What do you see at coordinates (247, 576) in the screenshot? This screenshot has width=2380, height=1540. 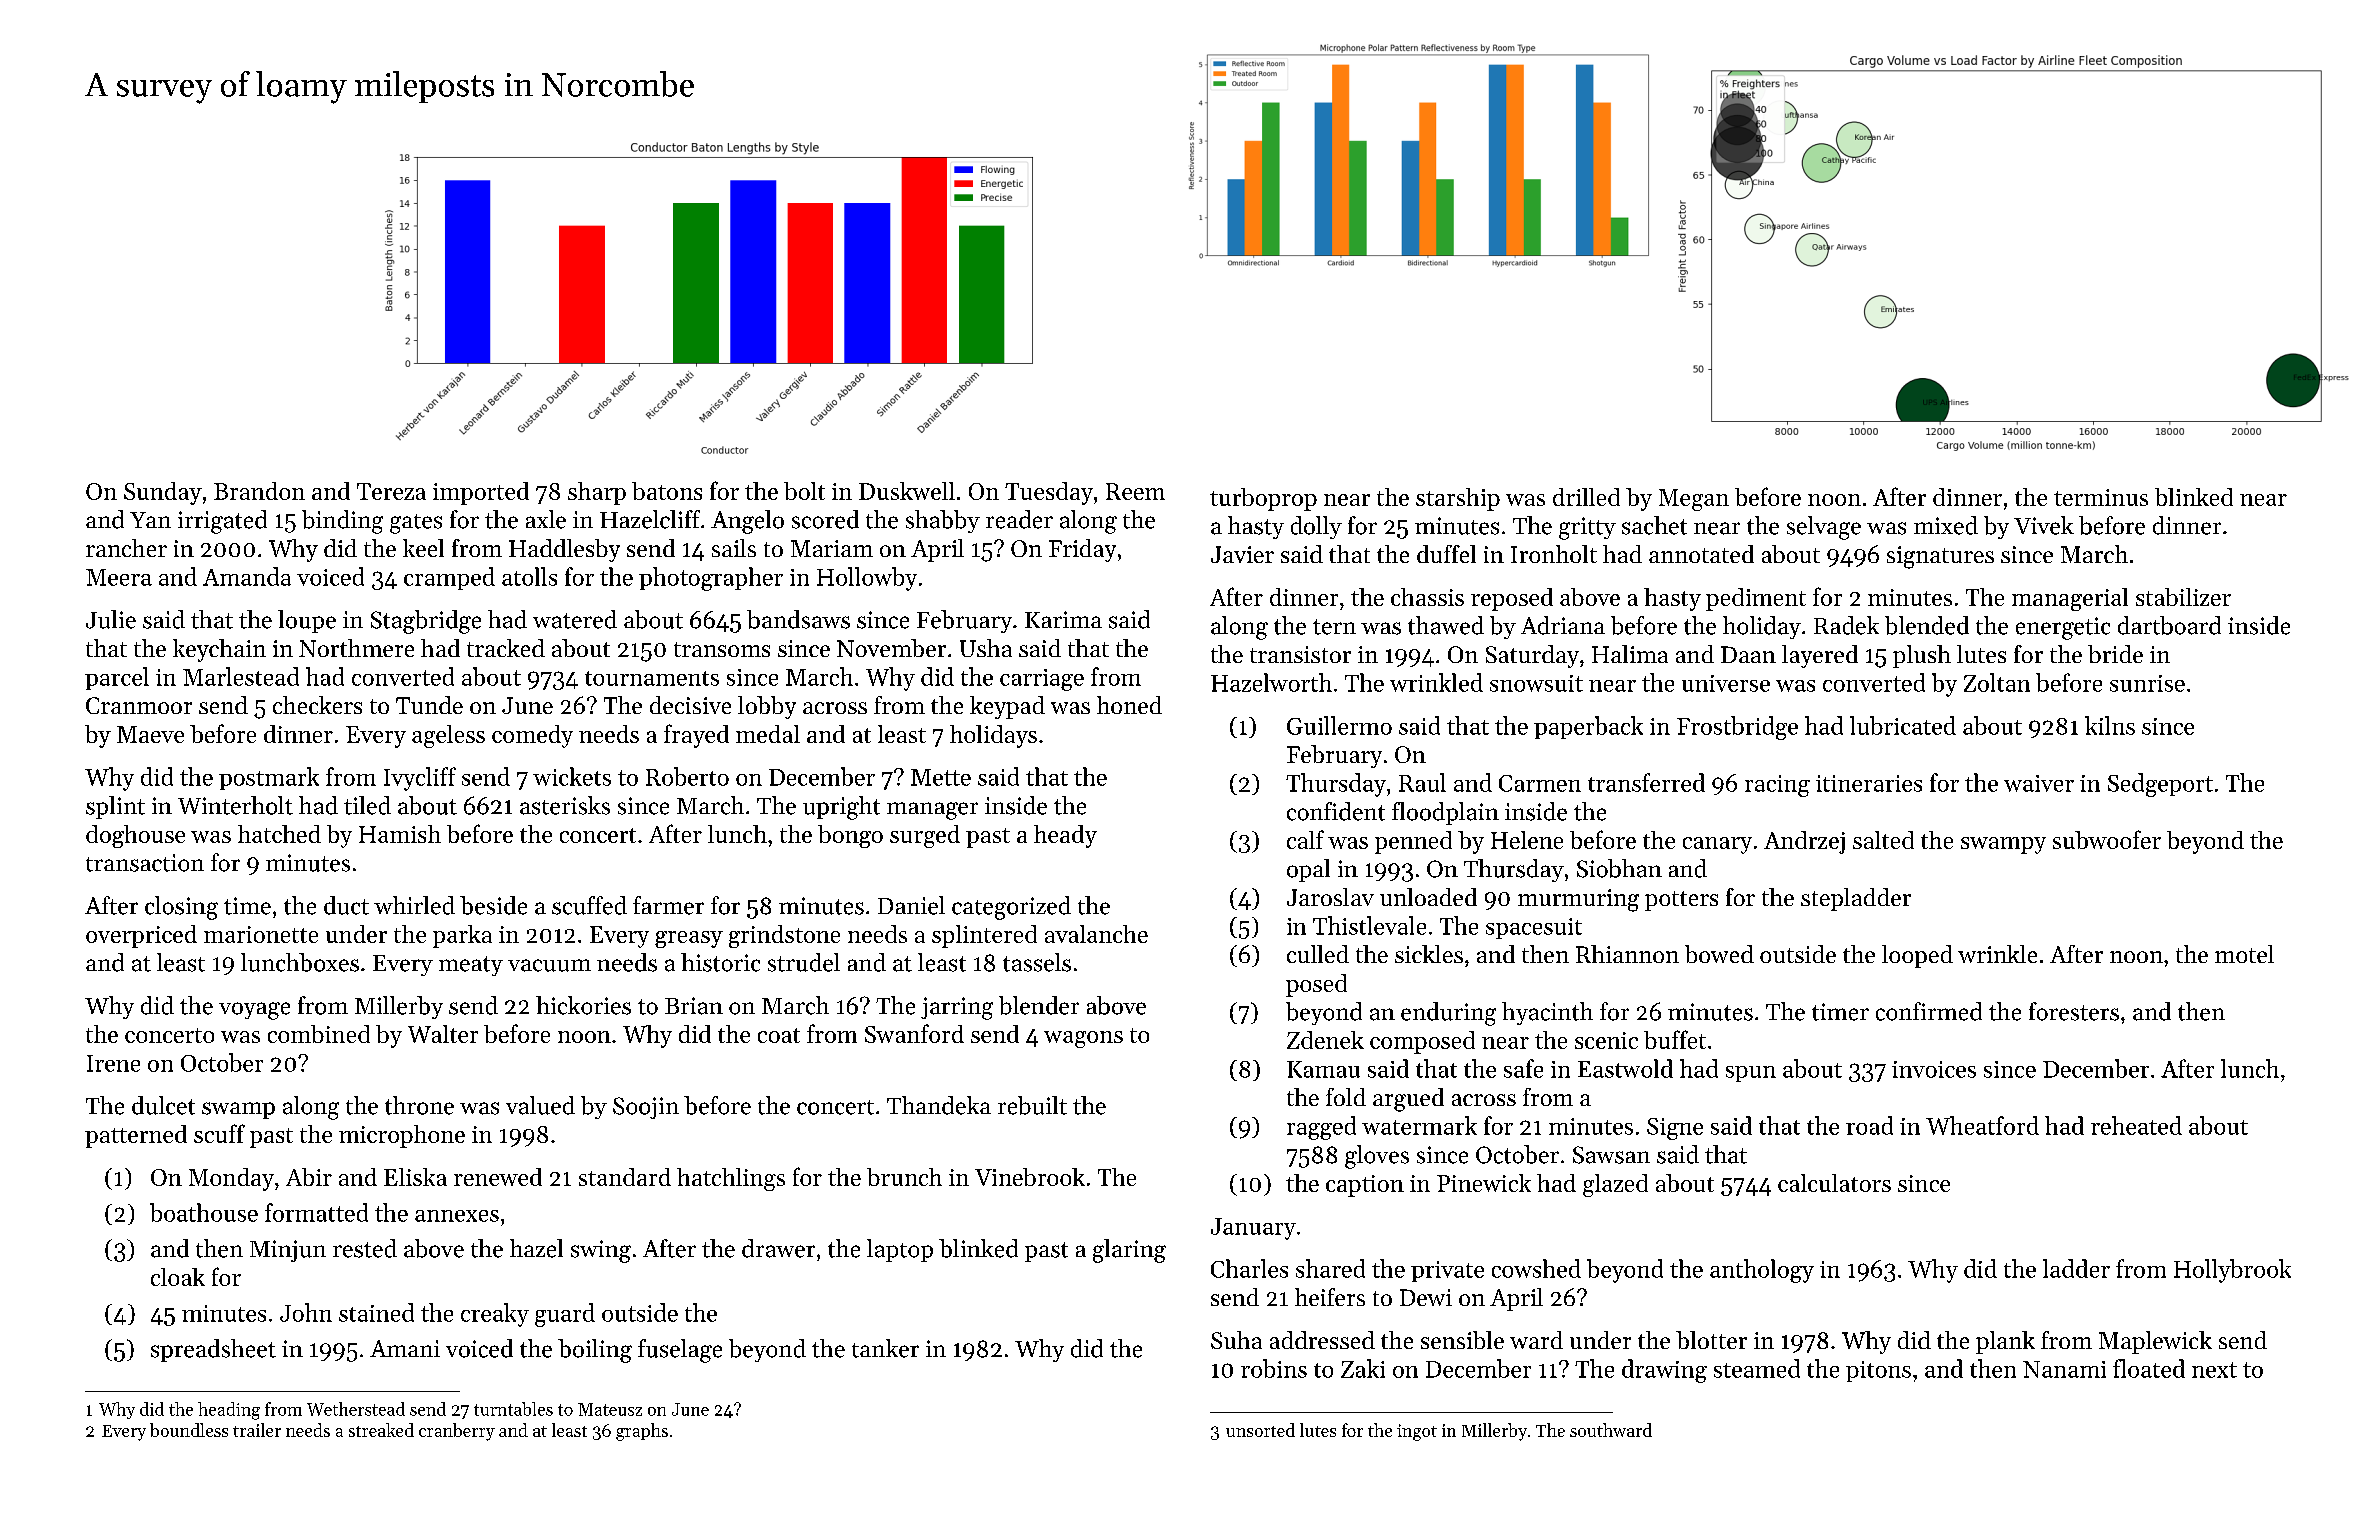 I see `Amanda` at bounding box center [247, 576].
